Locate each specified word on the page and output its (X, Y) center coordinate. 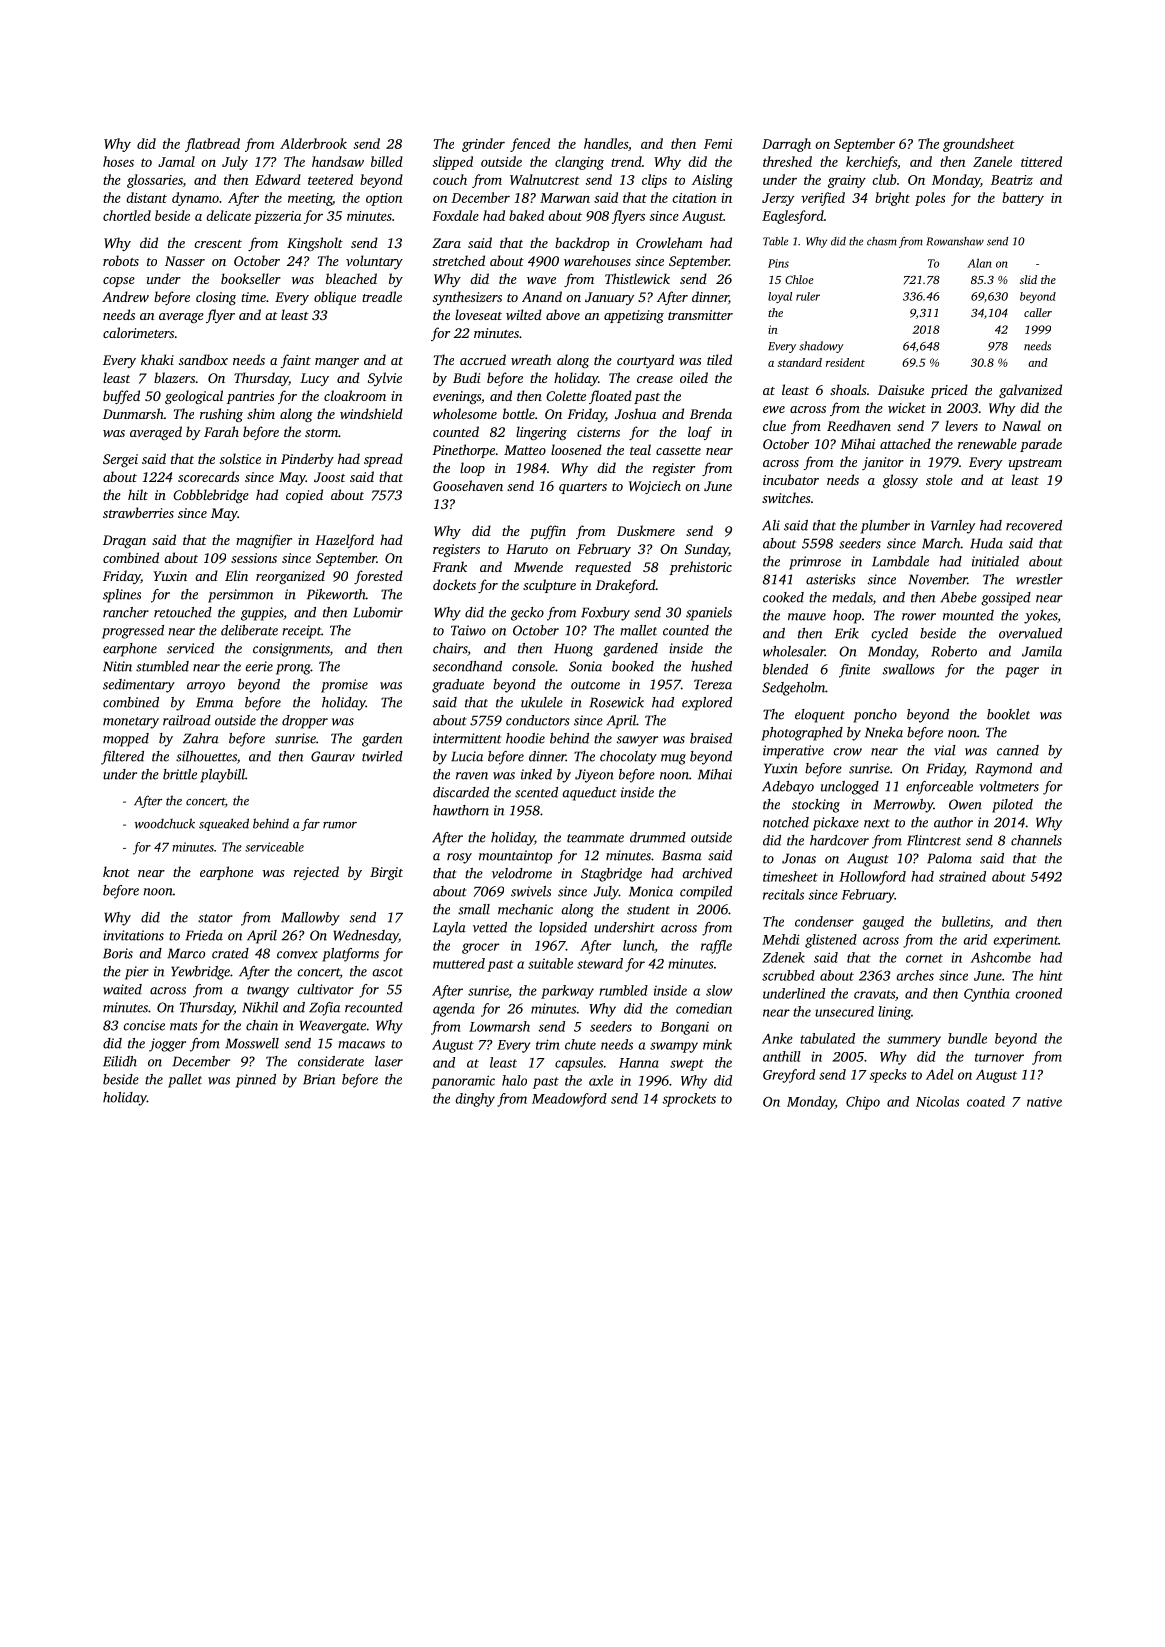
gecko (527, 614)
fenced (530, 145)
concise (144, 1025)
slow (719, 990)
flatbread (212, 145)
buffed (121, 397)
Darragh (786, 145)
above (563, 314)
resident (845, 362)
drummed (658, 837)
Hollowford (872, 878)
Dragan (124, 541)
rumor (340, 825)
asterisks (831, 579)
